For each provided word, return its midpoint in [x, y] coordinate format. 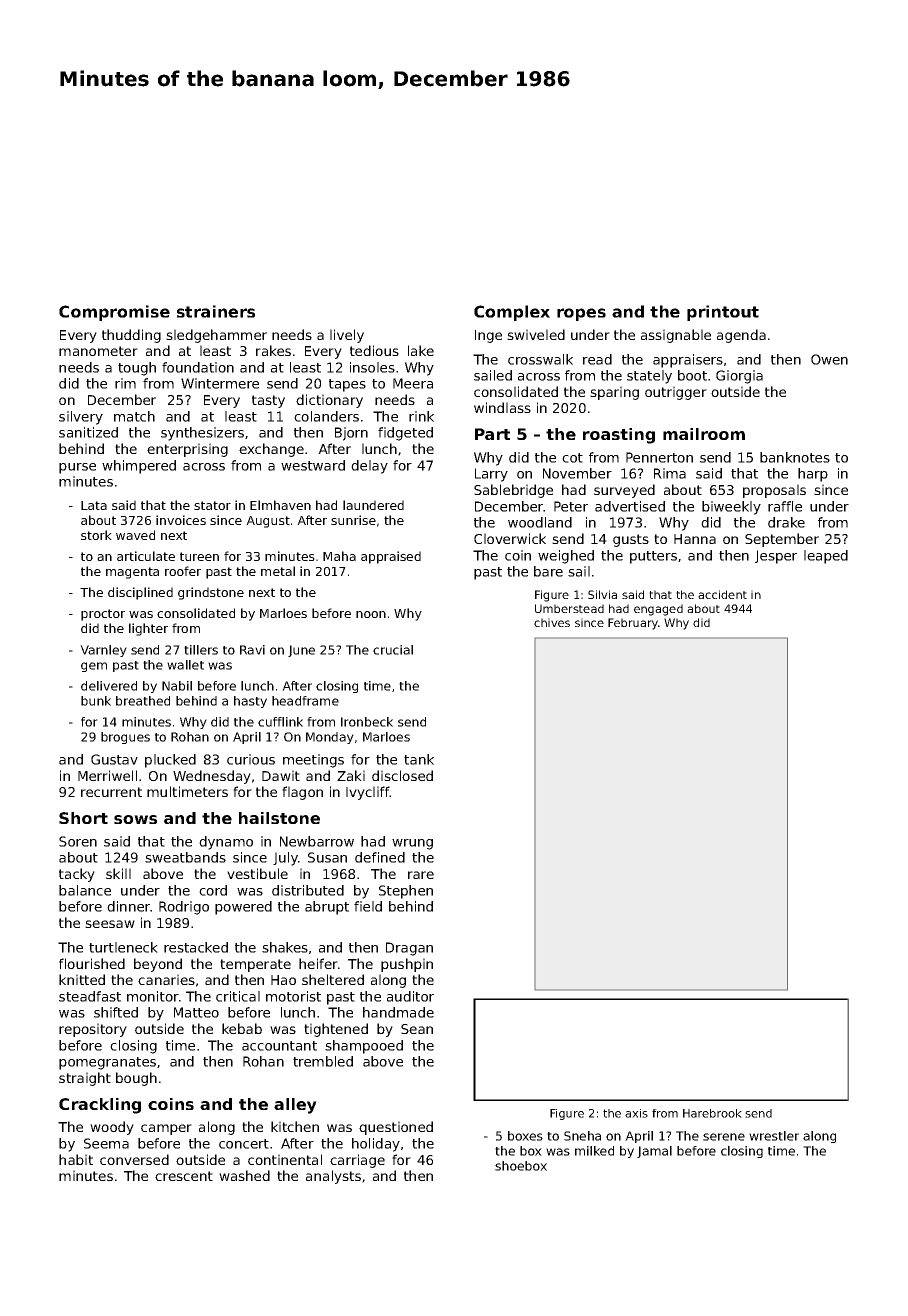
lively [347, 336]
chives [552, 622]
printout [723, 313]
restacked [196, 947]
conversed [134, 1159]
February [633, 624]
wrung [412, 844]
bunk [96, 701]
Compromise [114, 313]
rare [421, 875]
